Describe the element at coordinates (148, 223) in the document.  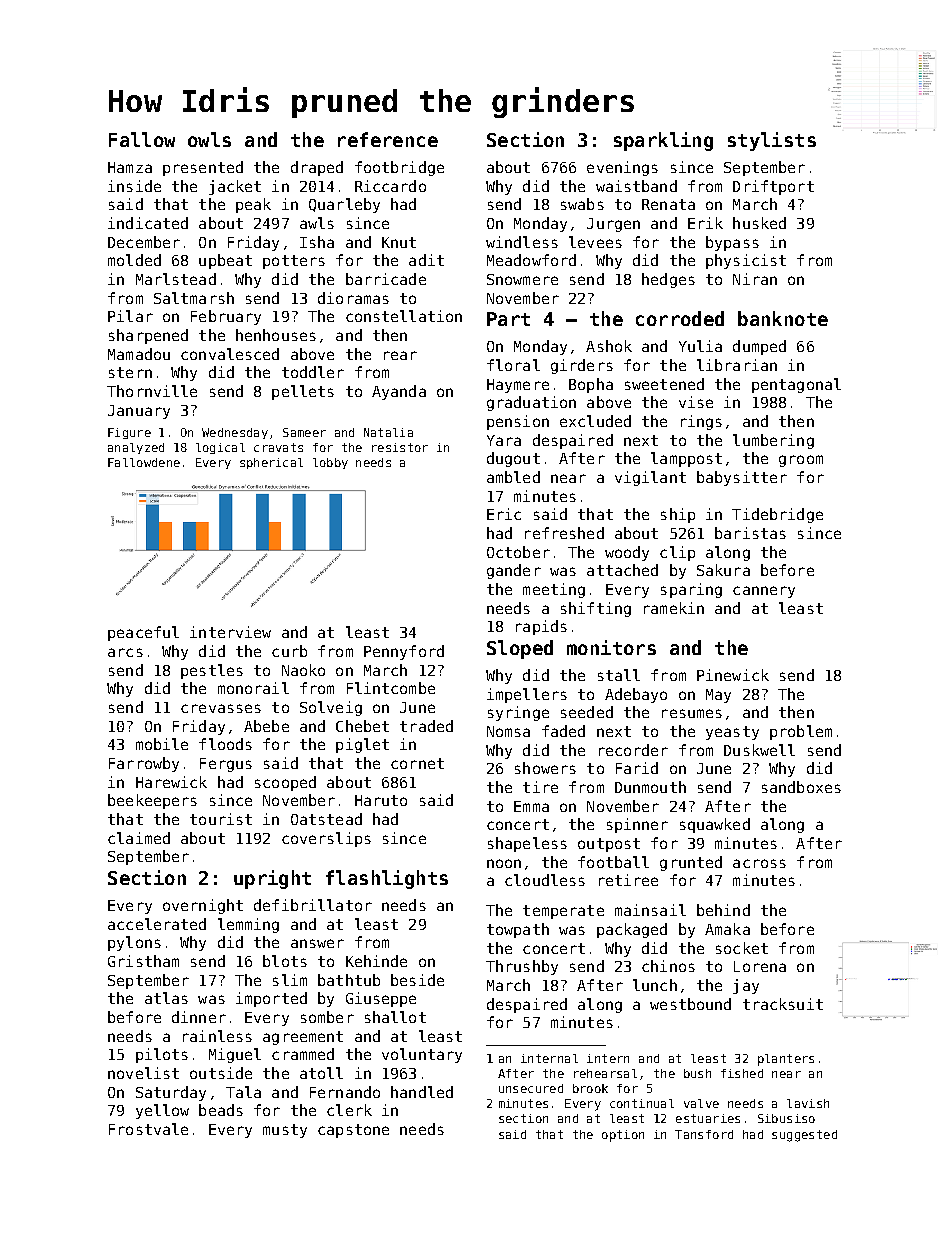
I see `indicated` at that location.
